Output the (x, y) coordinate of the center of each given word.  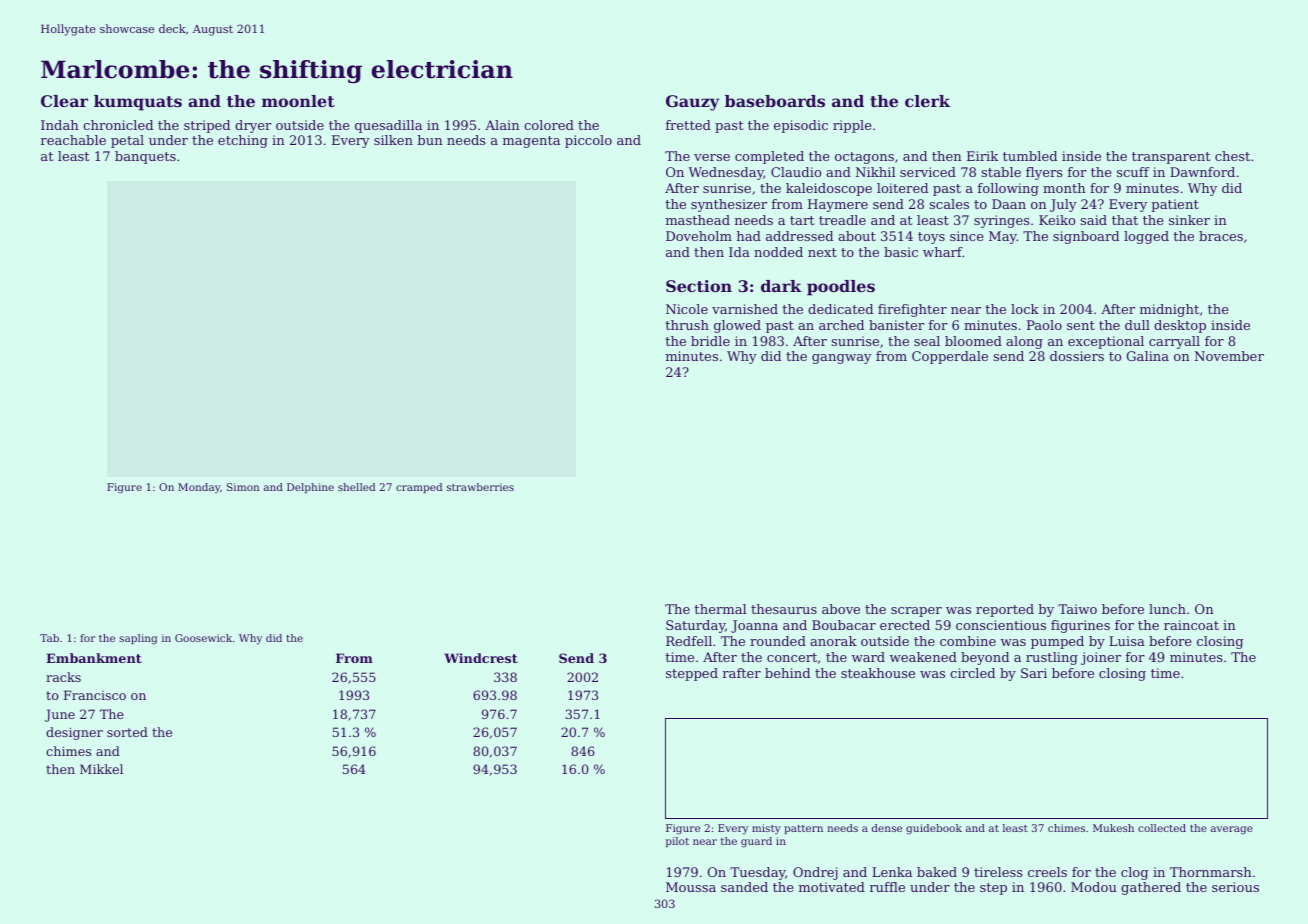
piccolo (588, 141)
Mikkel (101, 769)
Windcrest (481, 658)
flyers (1044, 173)
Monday (199, 488)
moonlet (298, 101)
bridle (710, 341)
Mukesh (1113, 828)
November (1229, 356)
